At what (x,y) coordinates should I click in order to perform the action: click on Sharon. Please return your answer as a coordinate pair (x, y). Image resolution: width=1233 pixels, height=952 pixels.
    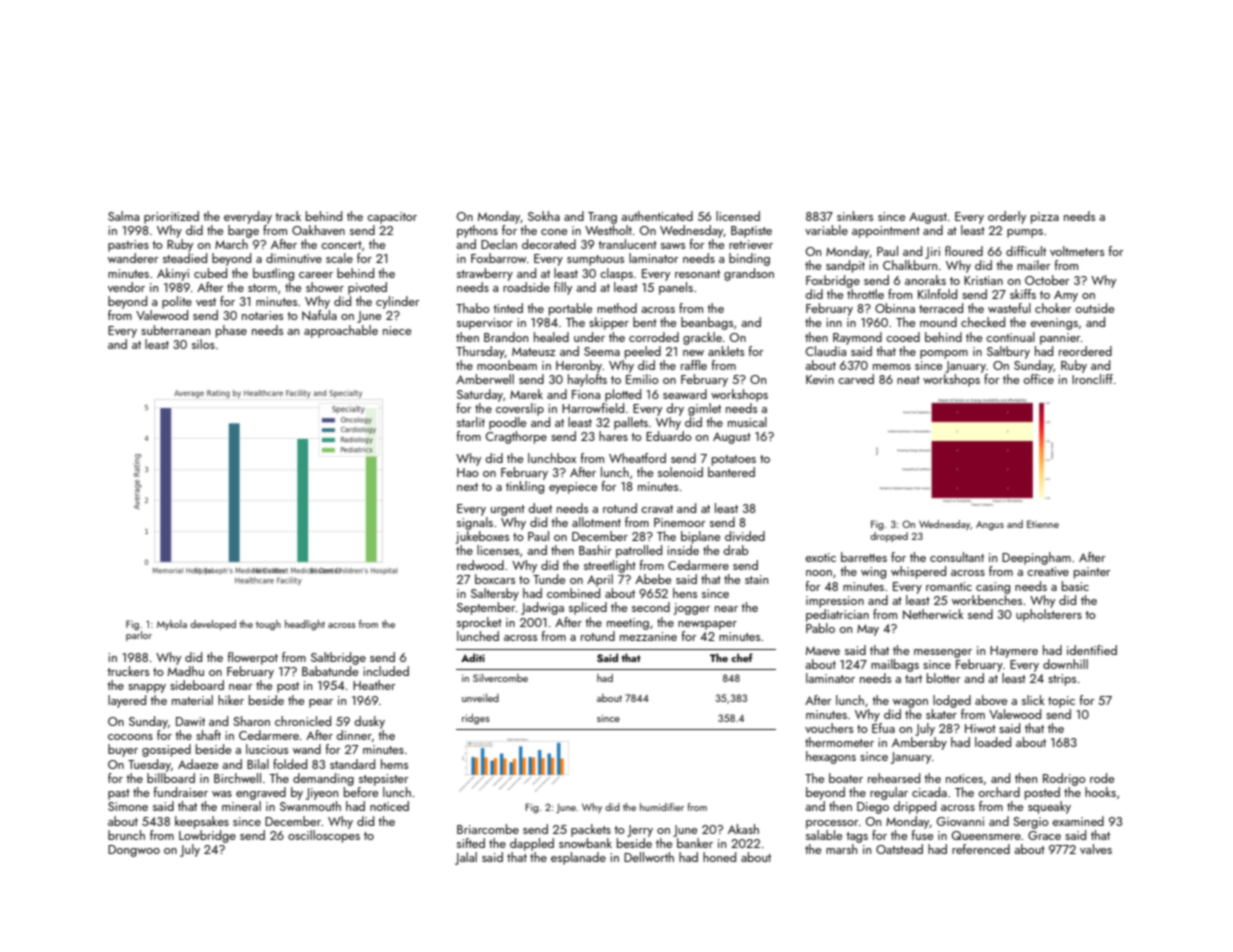
    Looking at the image, I should click on (251, 721).
